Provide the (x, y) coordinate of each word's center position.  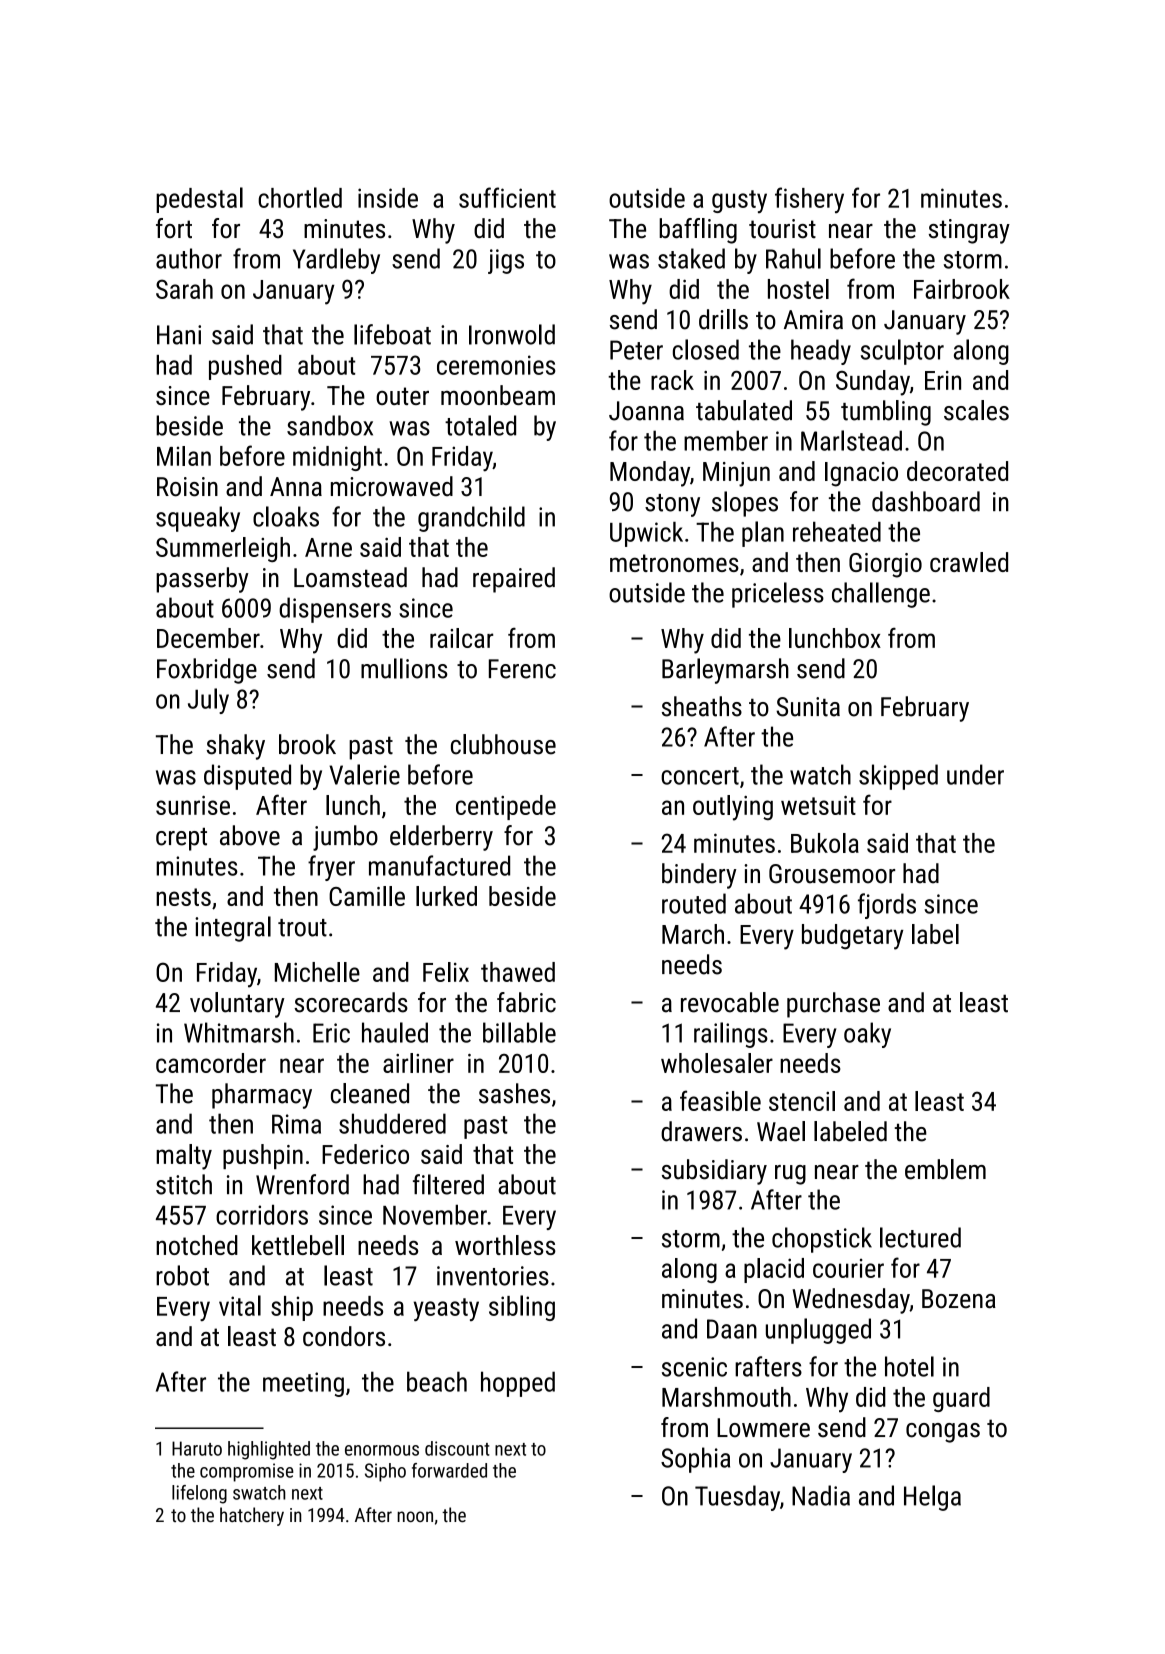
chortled (300, 197)
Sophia (695, 1460)
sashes (514, 1093)
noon (415, 1516)
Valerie (364, 774)
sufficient (507, 197)
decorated (957, 471)
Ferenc (522, 669)
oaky (867, 1035)
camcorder (211, 1063)
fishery (809, 200)
